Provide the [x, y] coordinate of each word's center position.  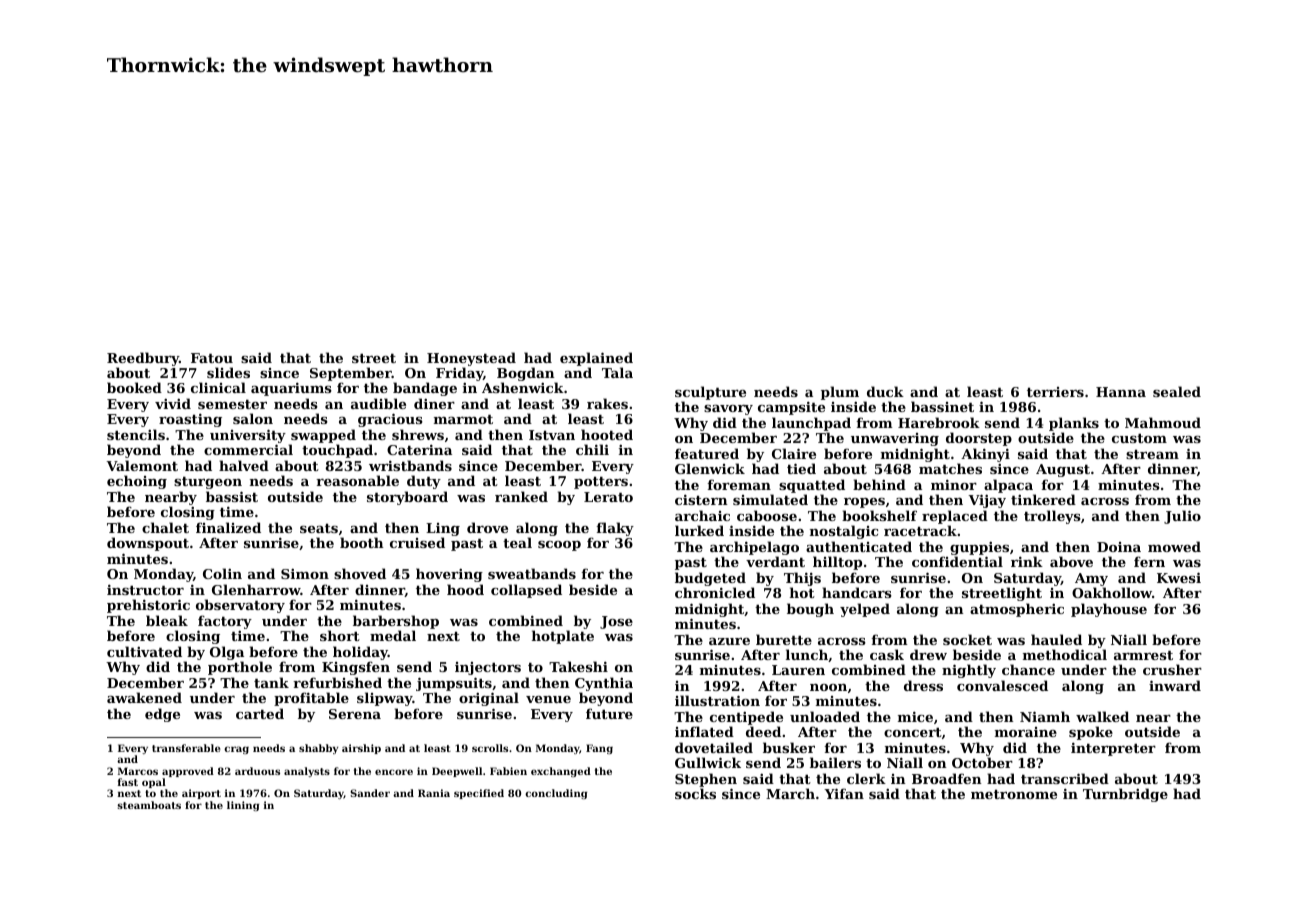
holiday [360, 653]
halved [244, 465]
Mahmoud [1163, 422]
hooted [607, 434]
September [351, 375]
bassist [232, 496]
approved [188, 772]
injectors [488, 668]
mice [915, 716]
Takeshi [578, 666]
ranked [521, 496]
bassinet [942, 406]
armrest [1143, 655]
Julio [1182, 517]
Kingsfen [356, 668]
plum [840, 393]
